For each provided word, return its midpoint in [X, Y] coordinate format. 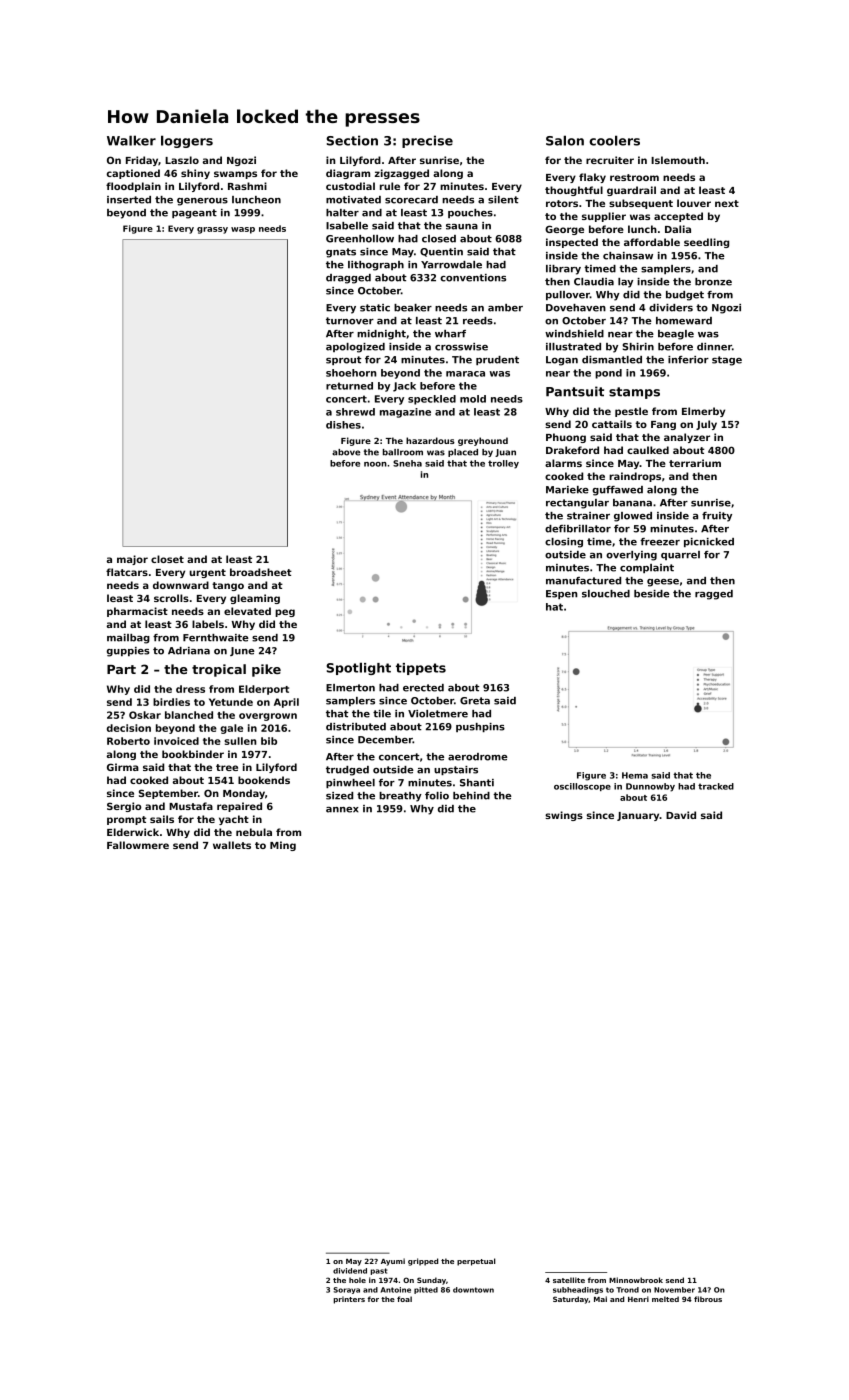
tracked [716, 786]
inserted [129, 200]
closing [564, 543]
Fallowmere [138, 845]
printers [349, 1300]
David [681, 815]
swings [564, 816]
